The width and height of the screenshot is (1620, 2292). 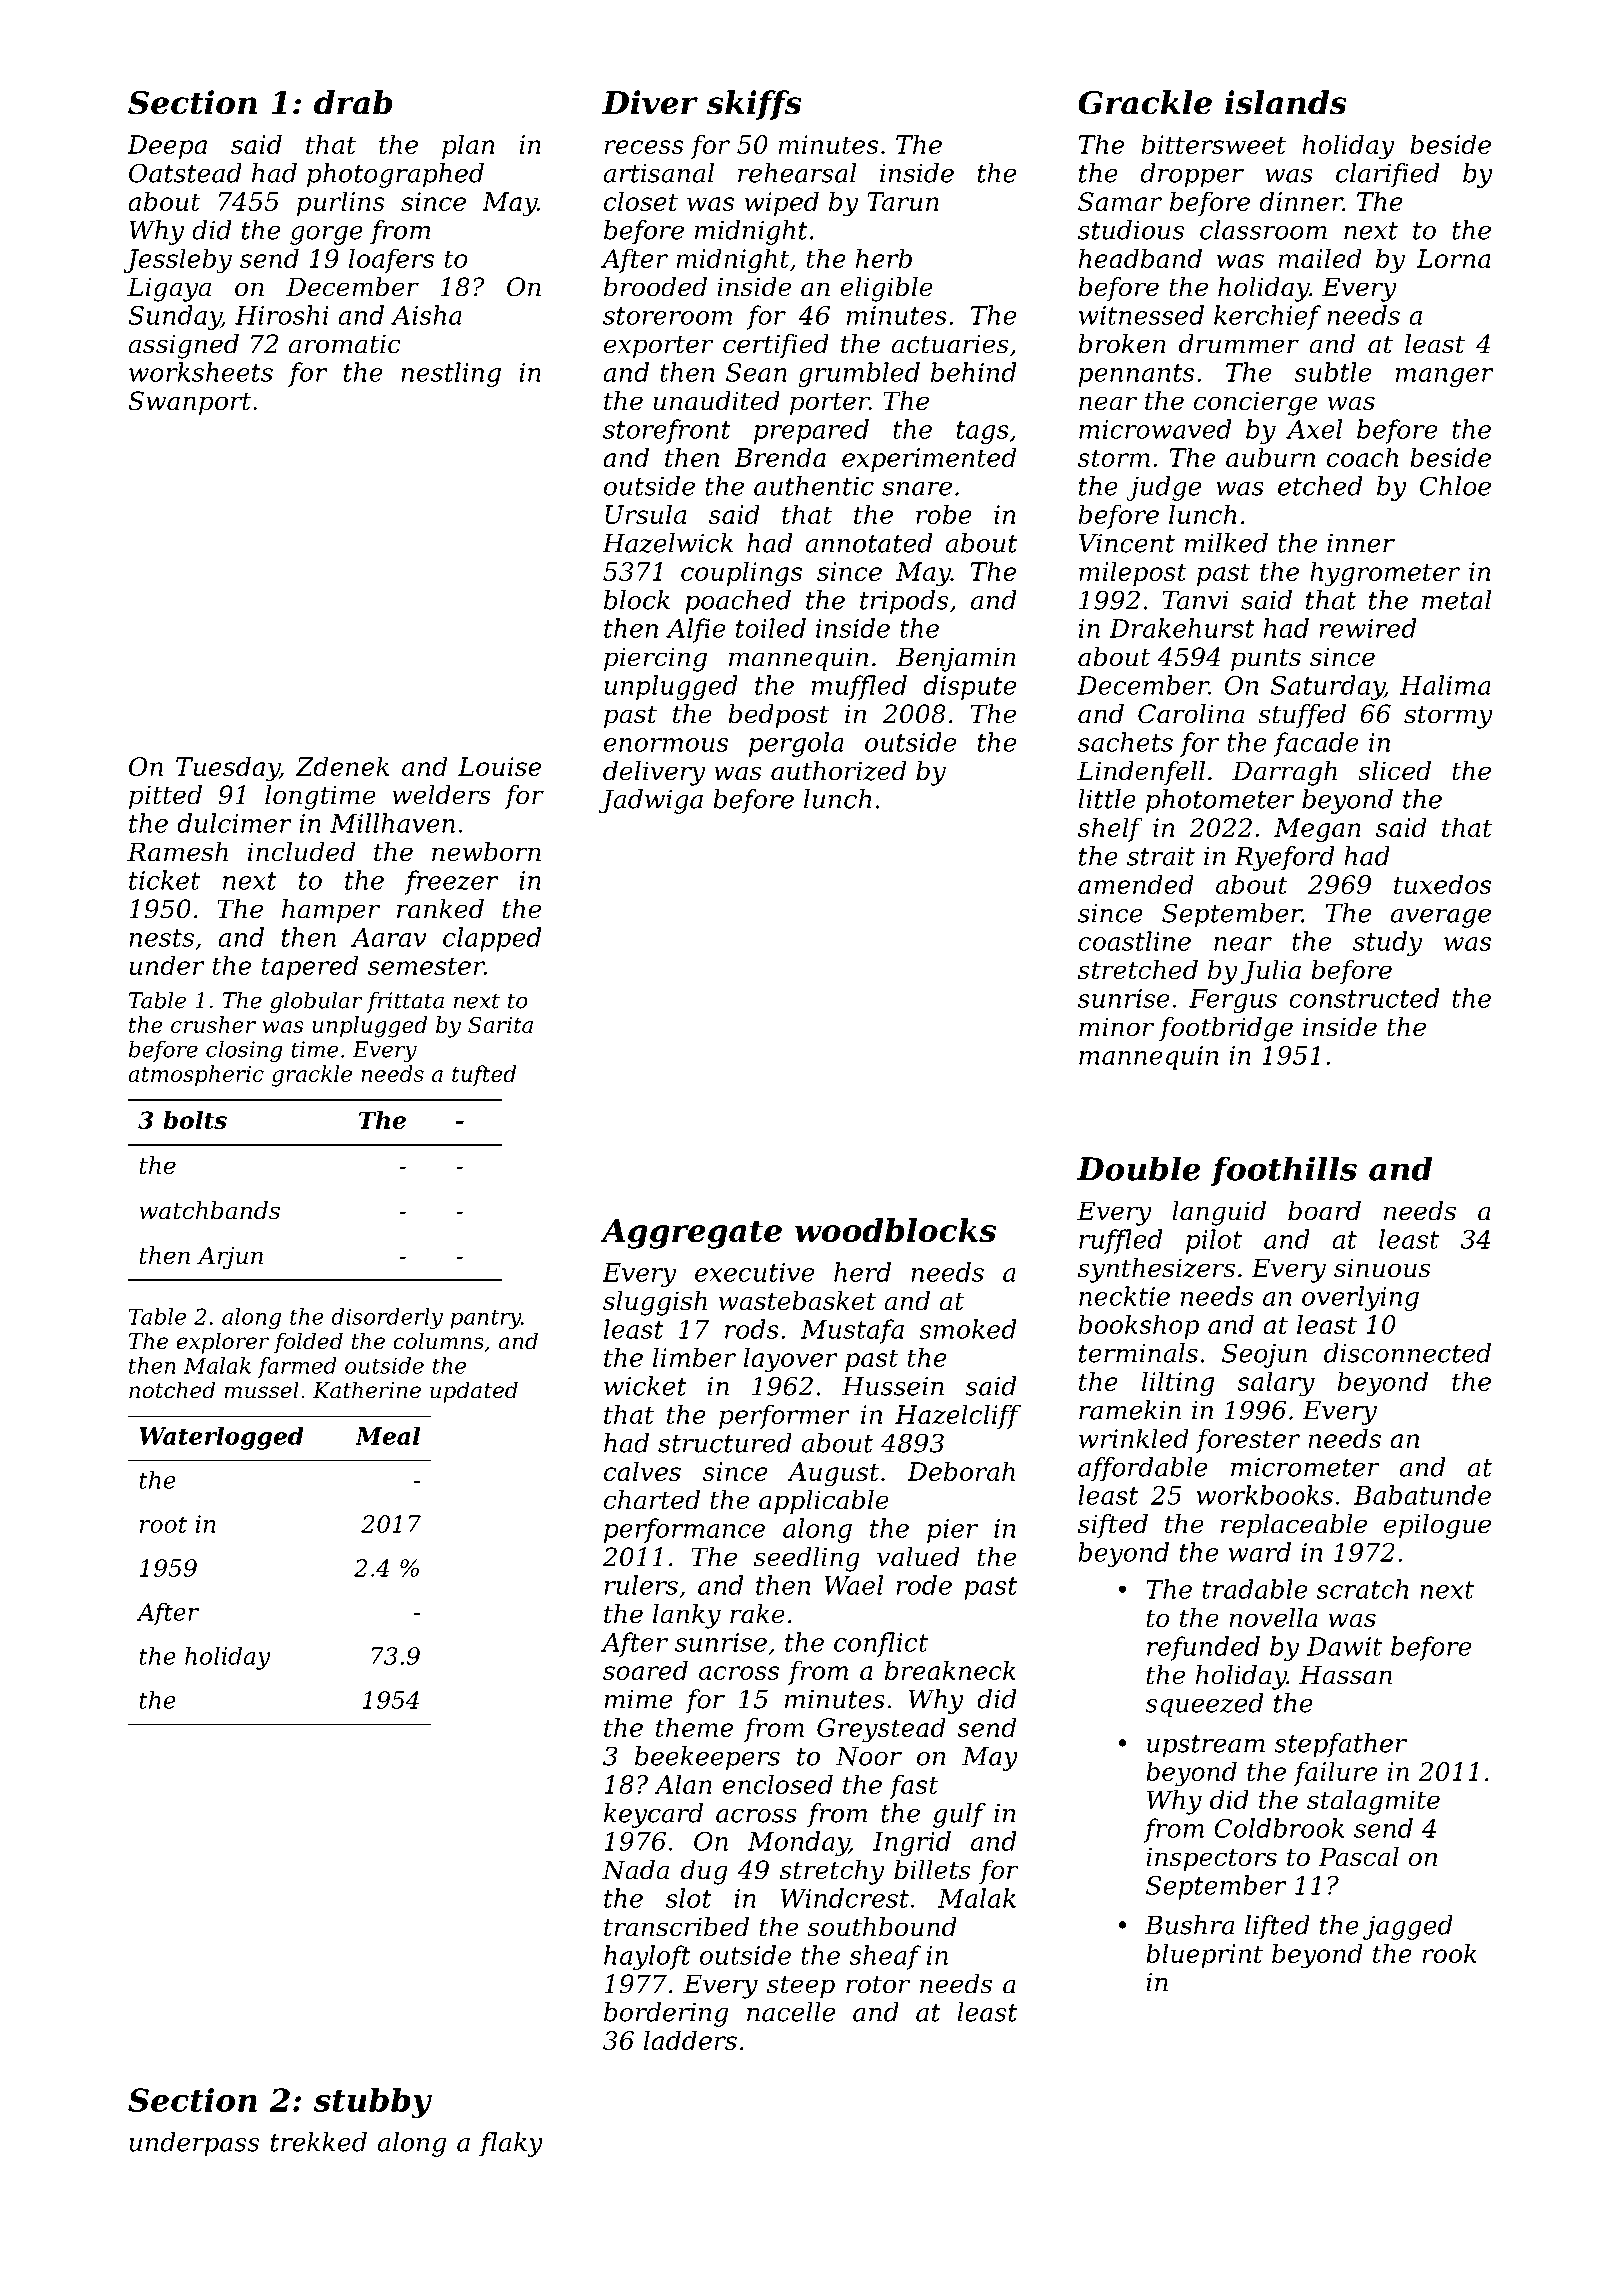 I want to click on keycard, so click(x=653, y=1815).
